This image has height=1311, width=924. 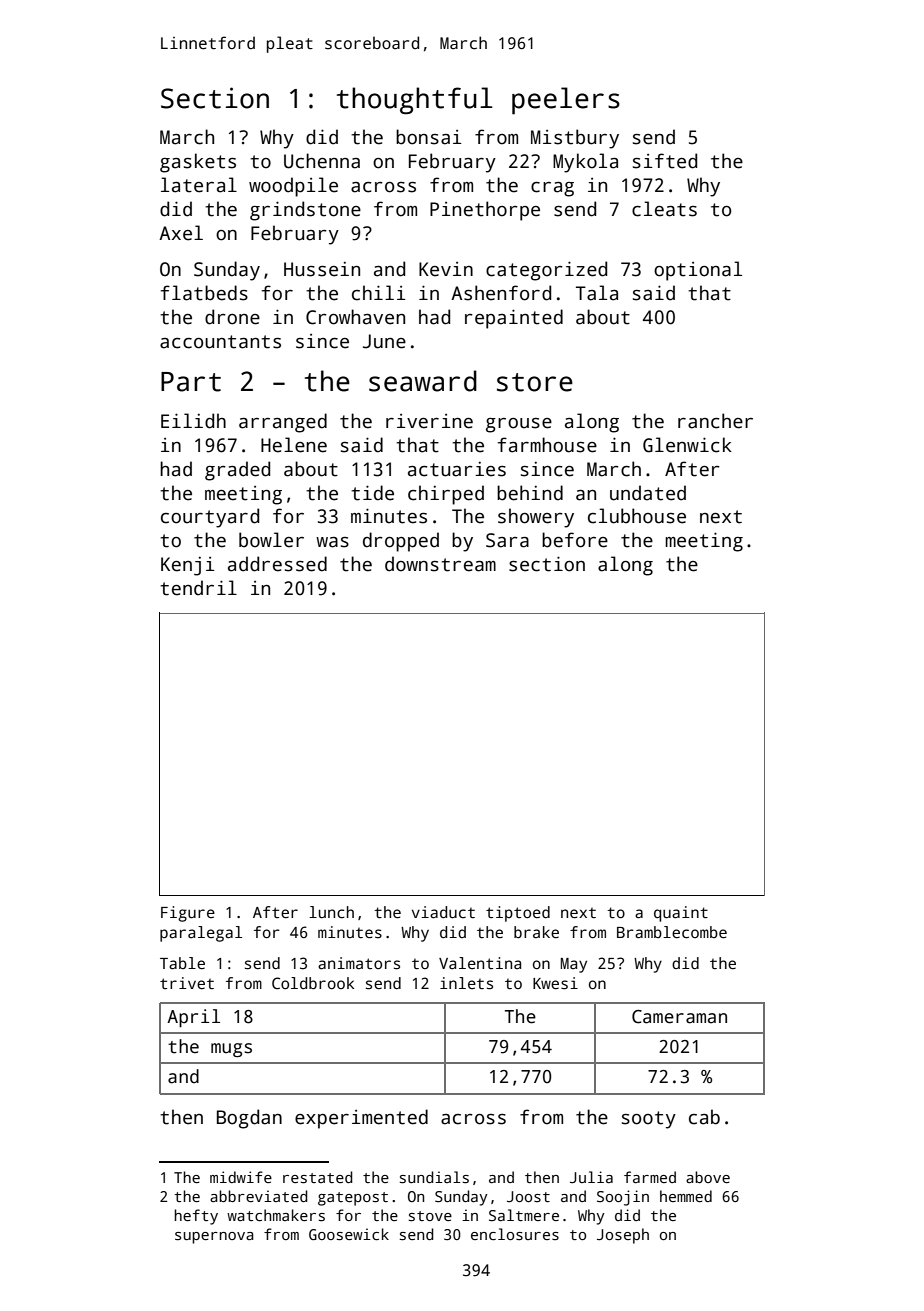 I want to click on sooty, so click(x=649, y=1120).
